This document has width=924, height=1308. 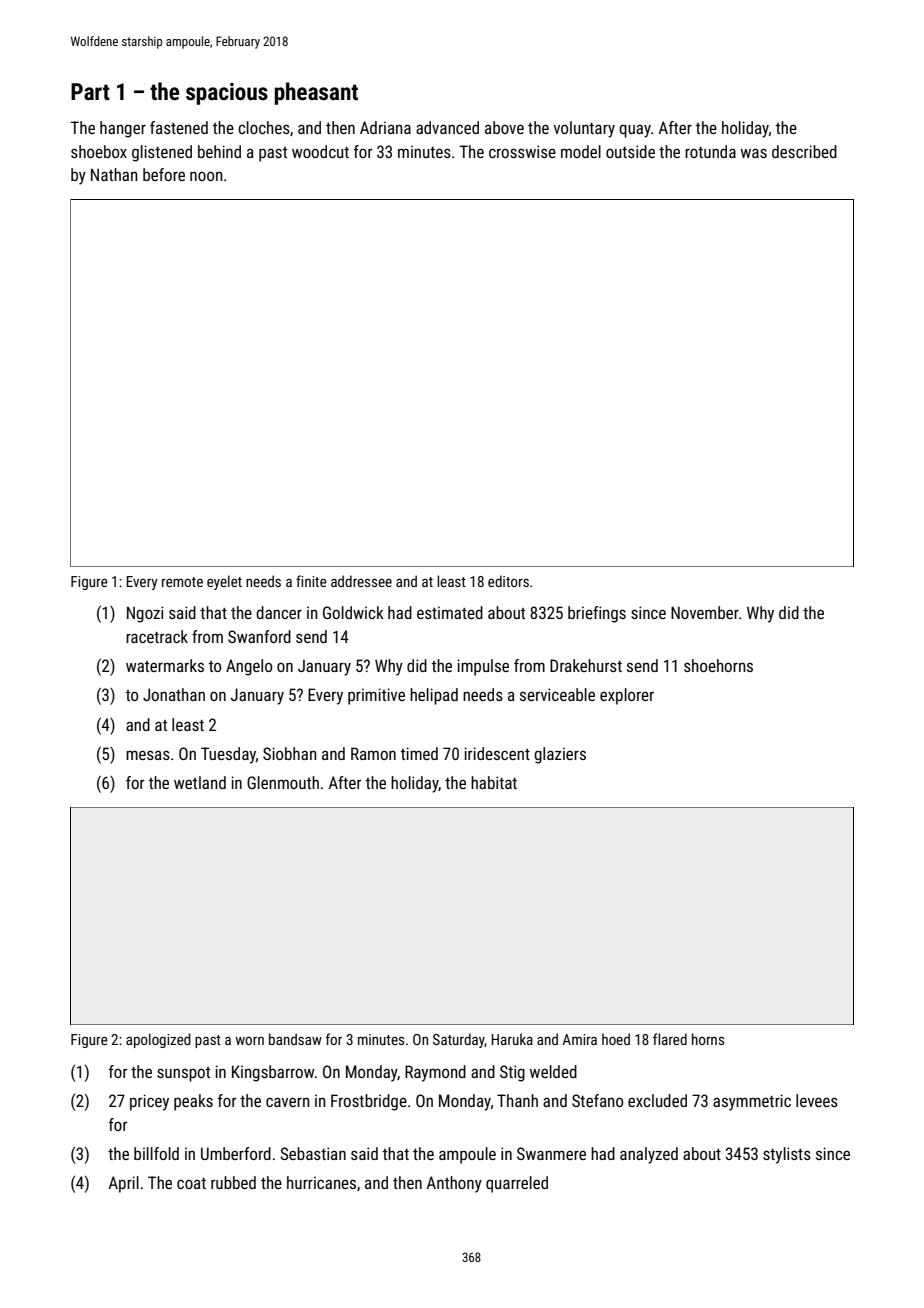 I want to click on crosswise, so click(x=522, y=151).
